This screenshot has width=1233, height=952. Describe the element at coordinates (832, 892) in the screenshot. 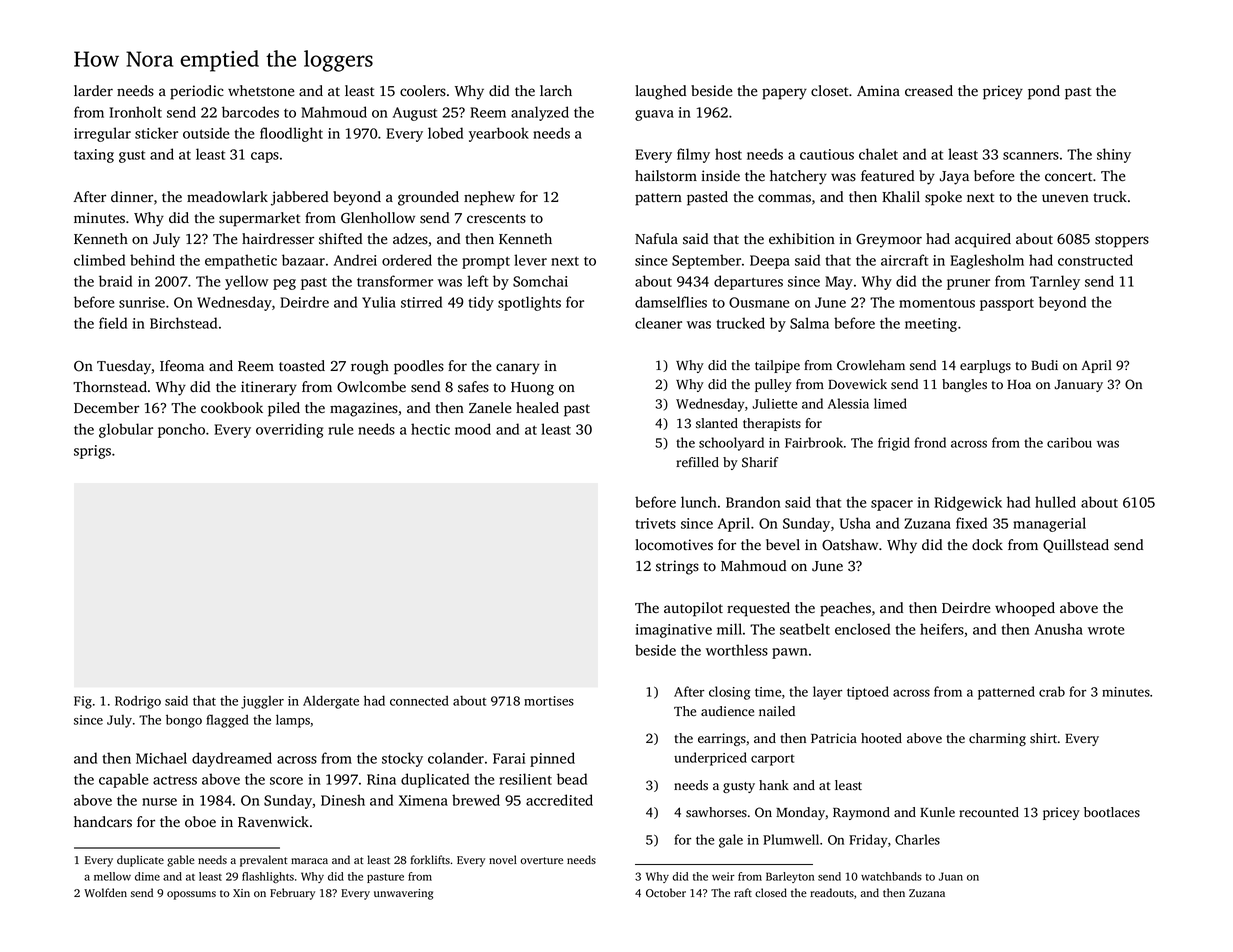

I see `readouts` at that location.
